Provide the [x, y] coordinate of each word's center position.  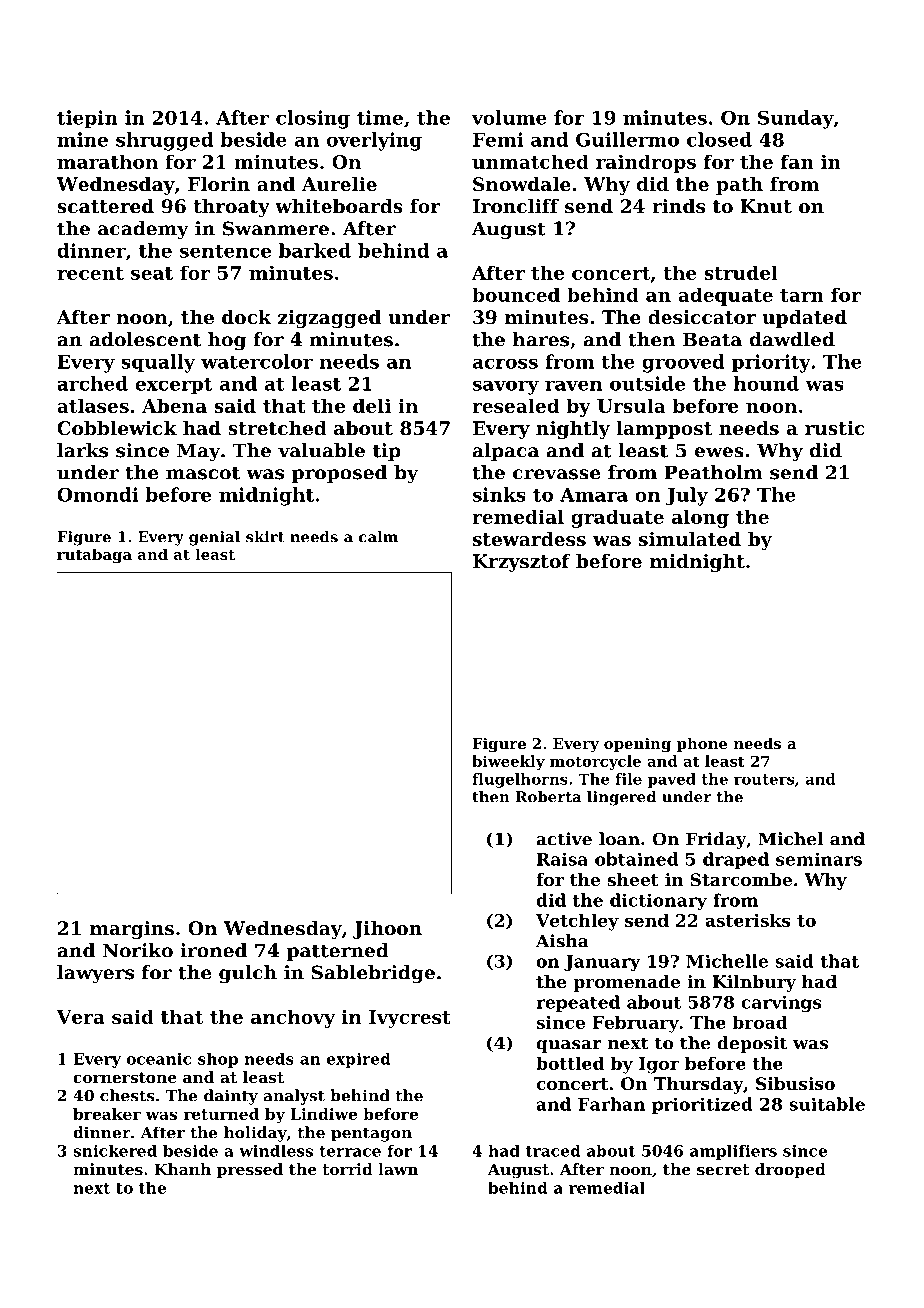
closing [313, 119]
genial [214, 538]
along [700, 518]
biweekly [508, 762]
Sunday [796, 119]
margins [132, 930]
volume [509, 117]
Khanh [182, 1169]
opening [637, 745]
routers [764, 779]
